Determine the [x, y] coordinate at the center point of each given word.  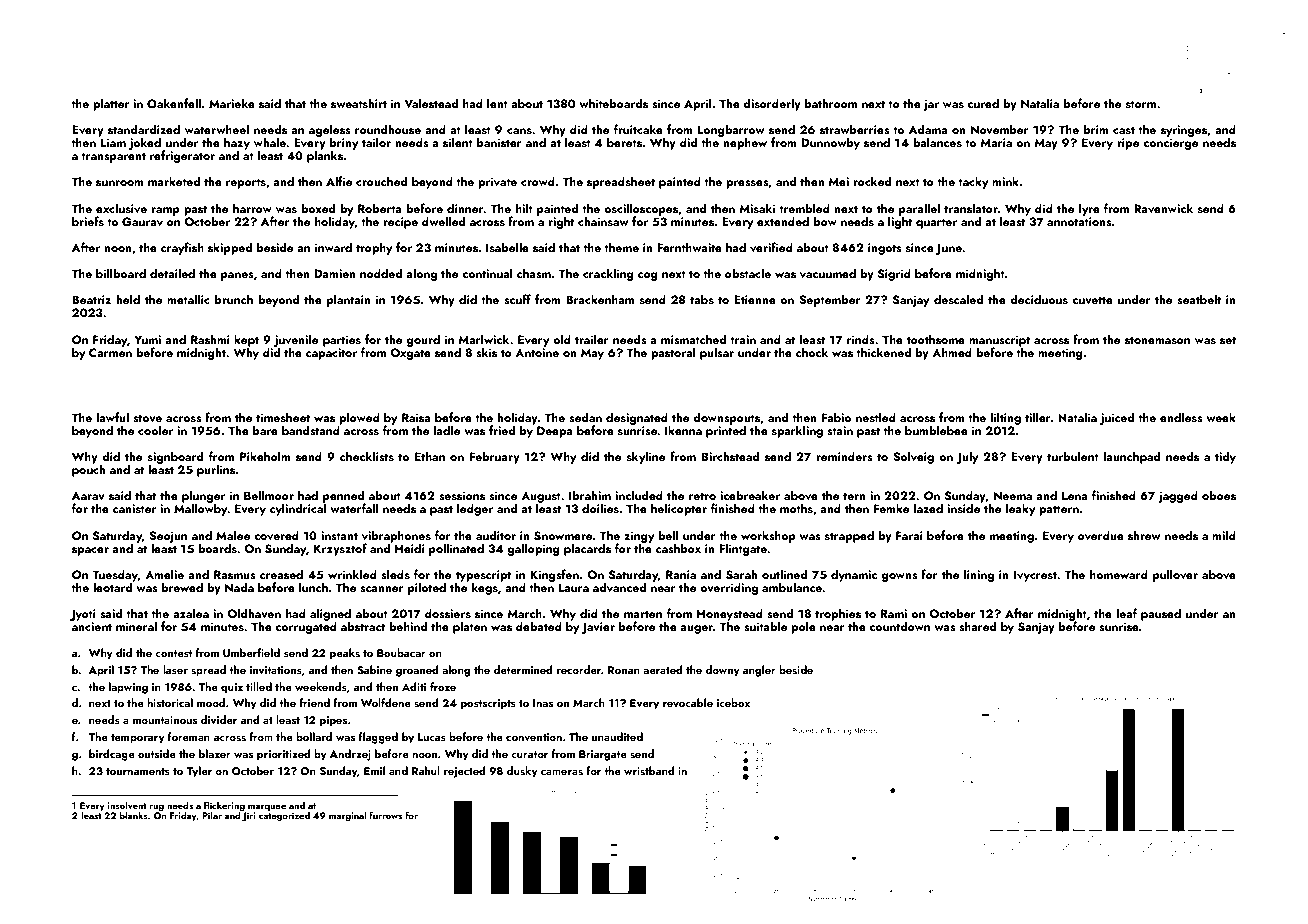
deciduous [1039, 299]
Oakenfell [174, 103]
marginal [347, 816]
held [128, 299]
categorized [284, 816]
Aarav [88, 495]
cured [983, 103]
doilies [600, 508]
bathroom [831, 103]
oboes [1219, 495]
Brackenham [600, 299]
